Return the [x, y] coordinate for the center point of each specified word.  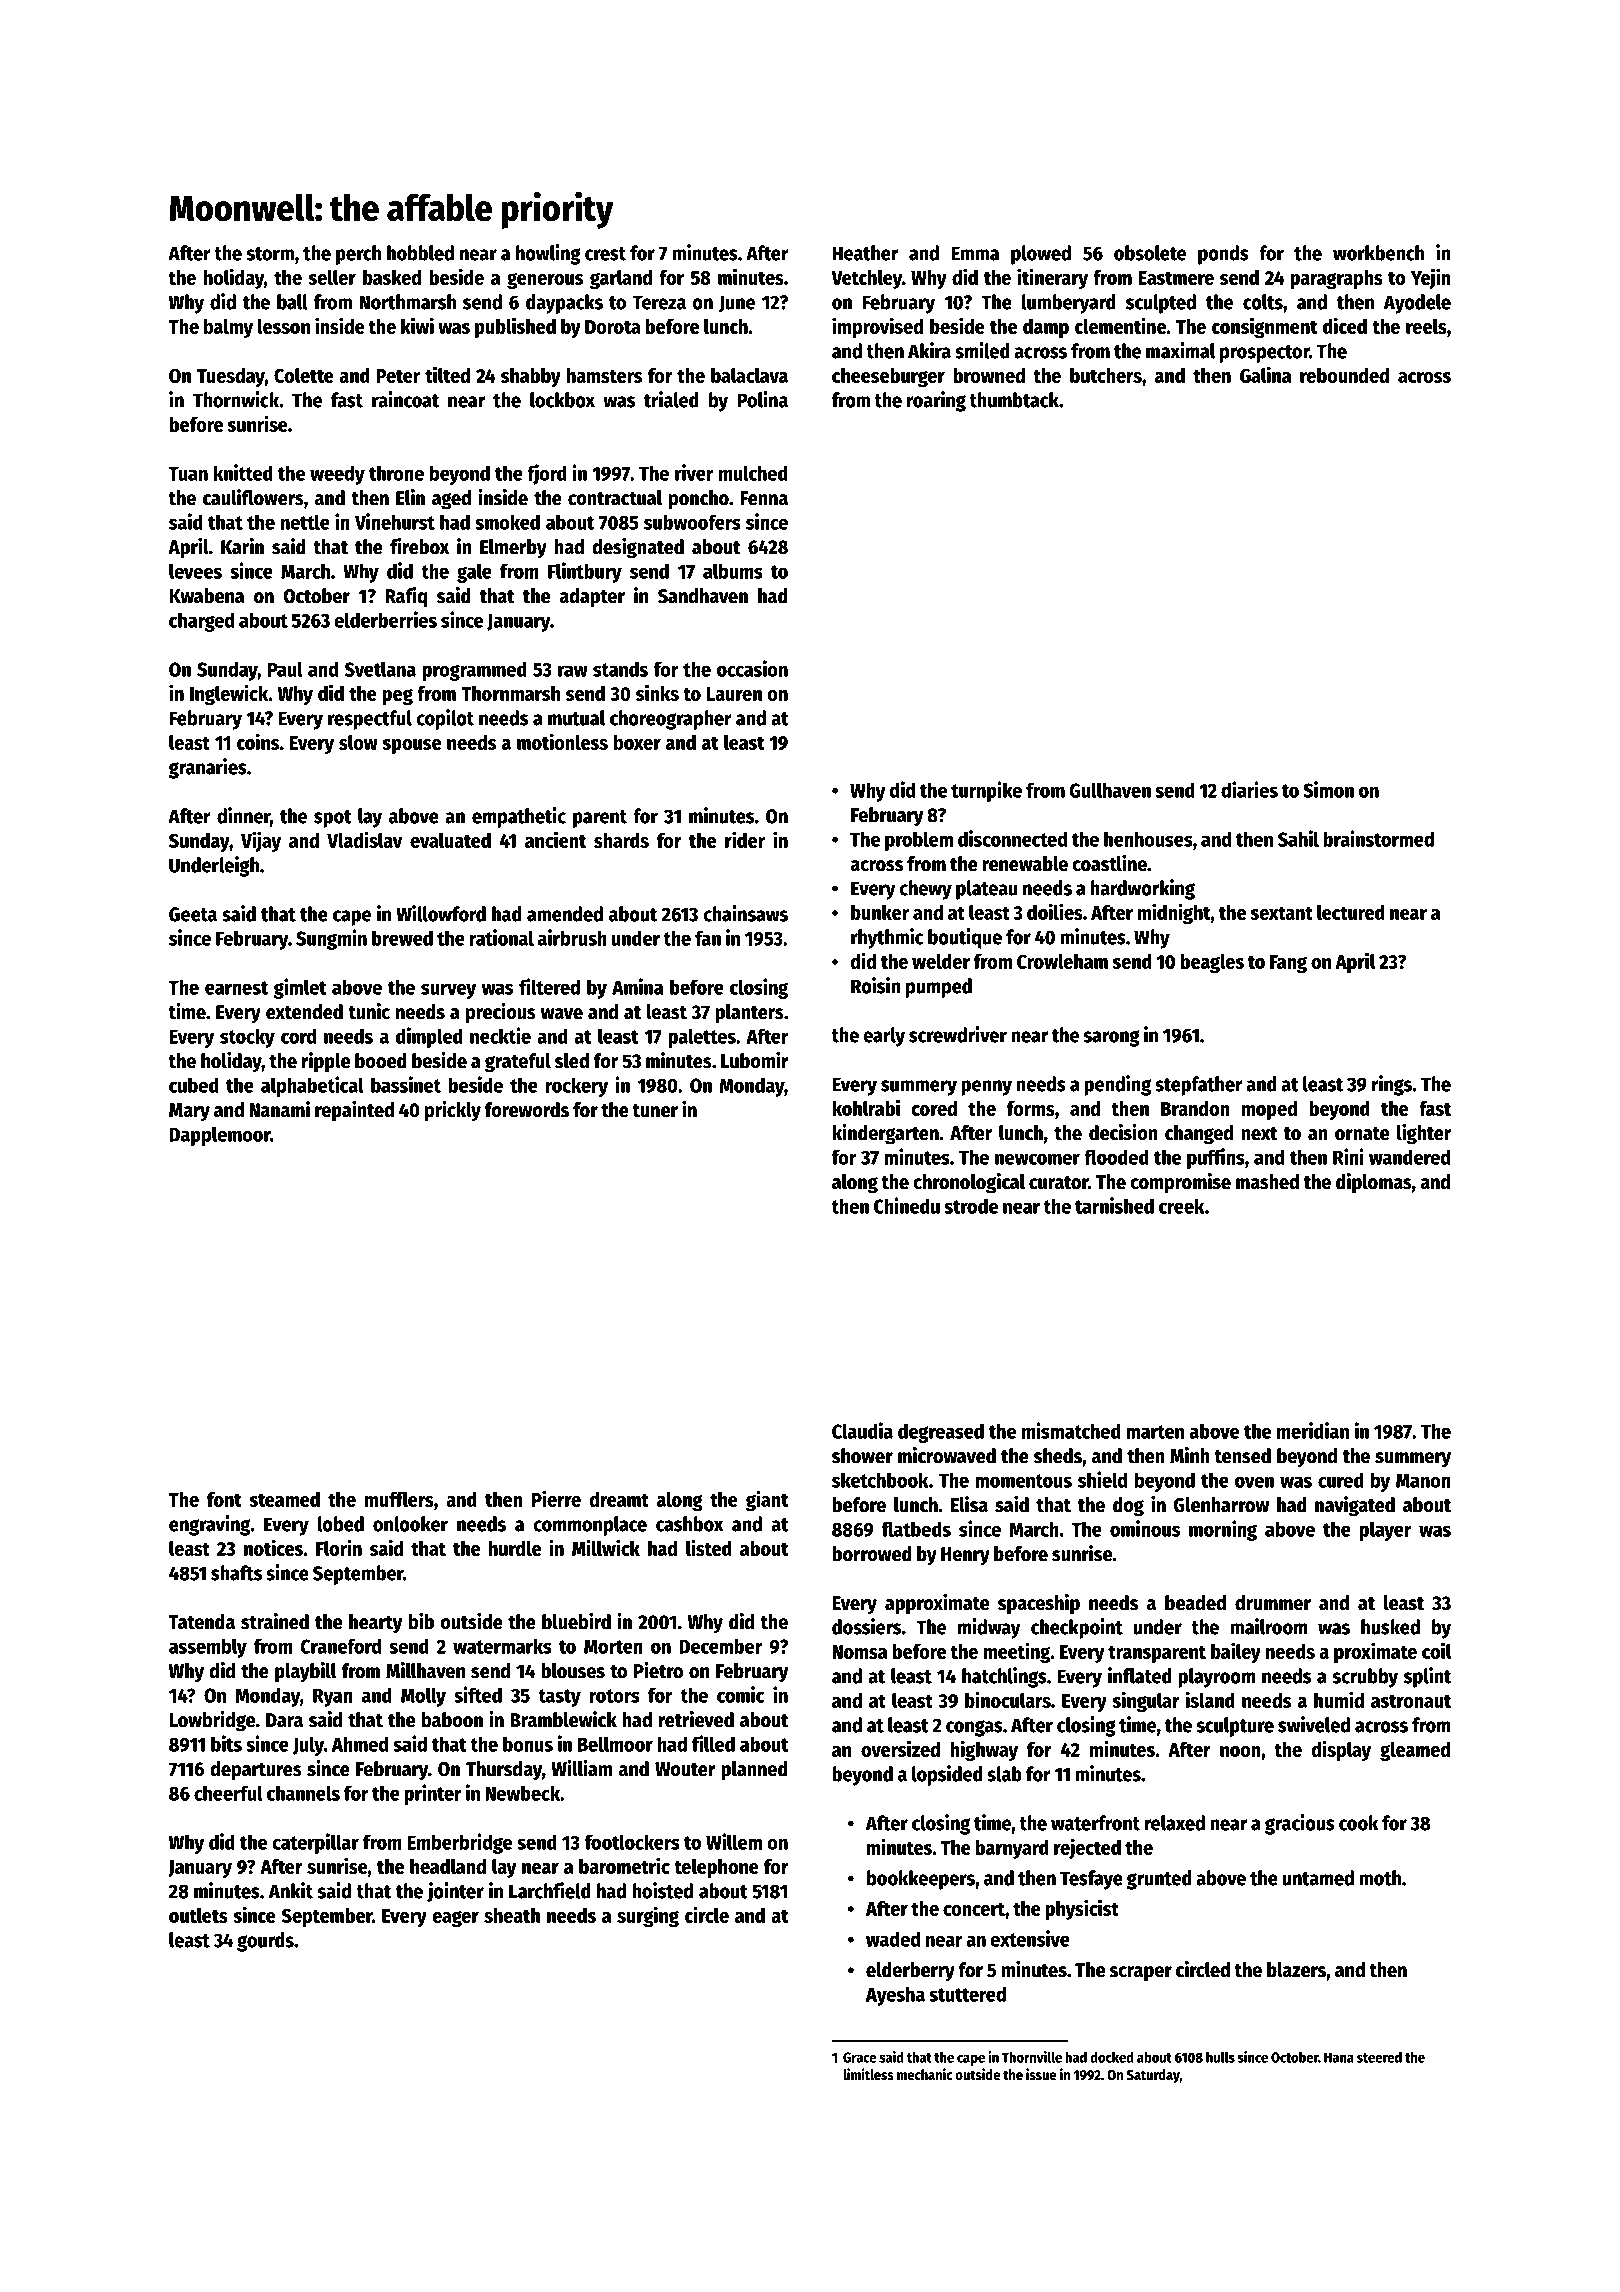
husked [1390, 1627]
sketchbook [880, 1480]
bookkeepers [921, 1880]
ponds [1223, 255]
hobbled [420, 253]
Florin [339, 1547]
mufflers [399, 1499]
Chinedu [907, 1205]
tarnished [1114, 1205]
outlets [198, 1915]
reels [1426, 326]
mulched [753, 473]
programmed [474, 671]
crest [605, 254]
